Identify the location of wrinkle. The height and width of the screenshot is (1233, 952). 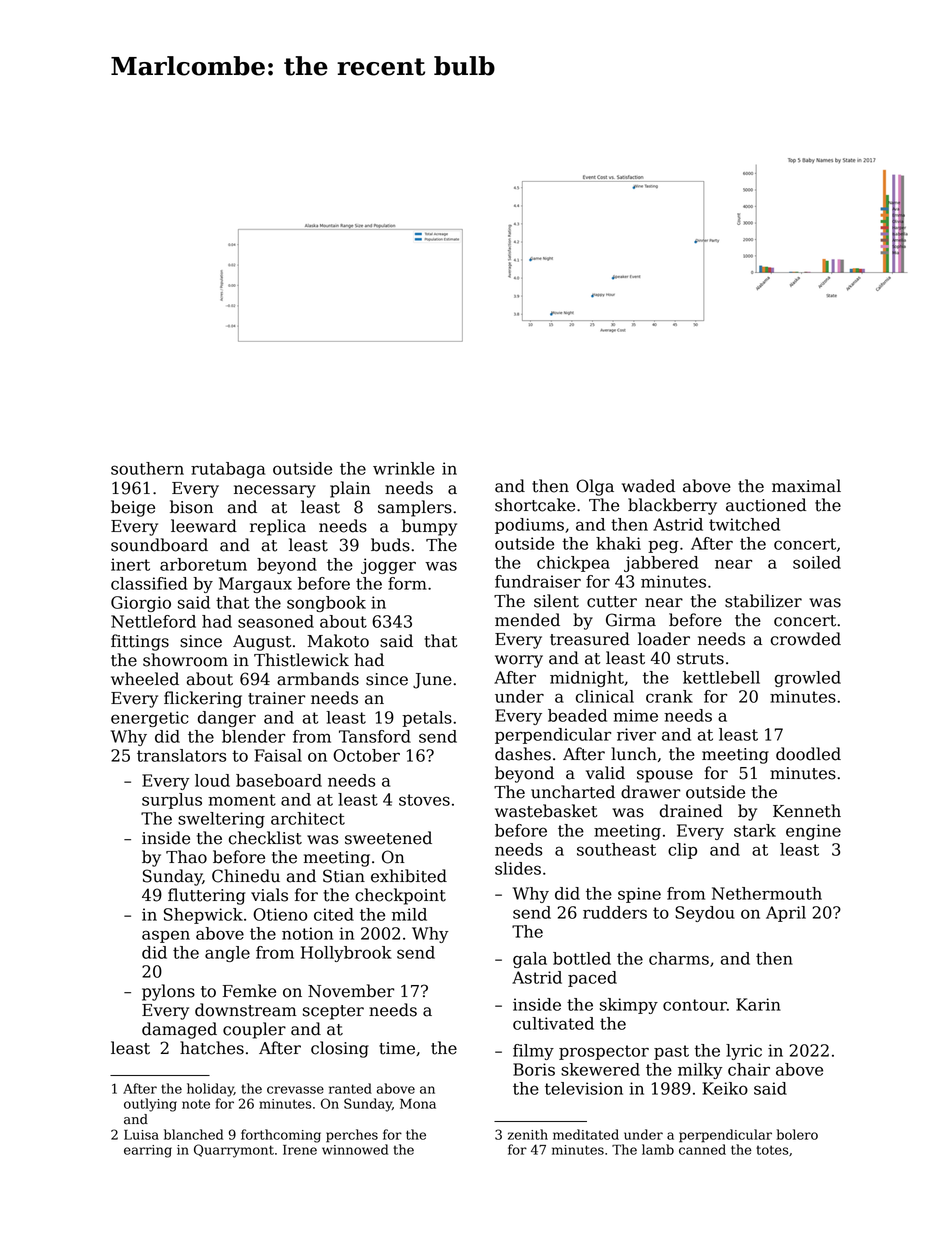
(404, 468).
